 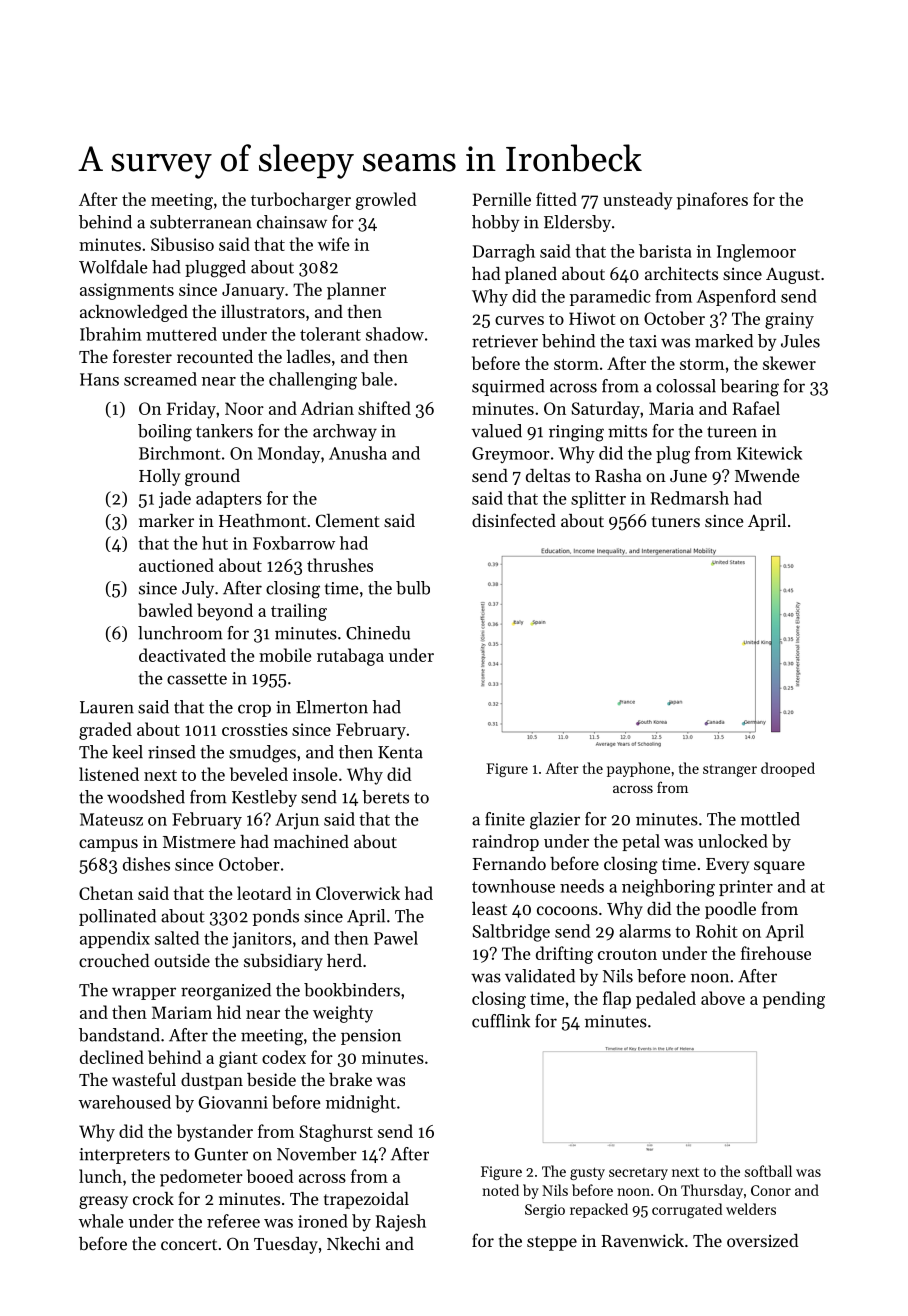 I want to click on assignments, so click(x=127, y=291).
